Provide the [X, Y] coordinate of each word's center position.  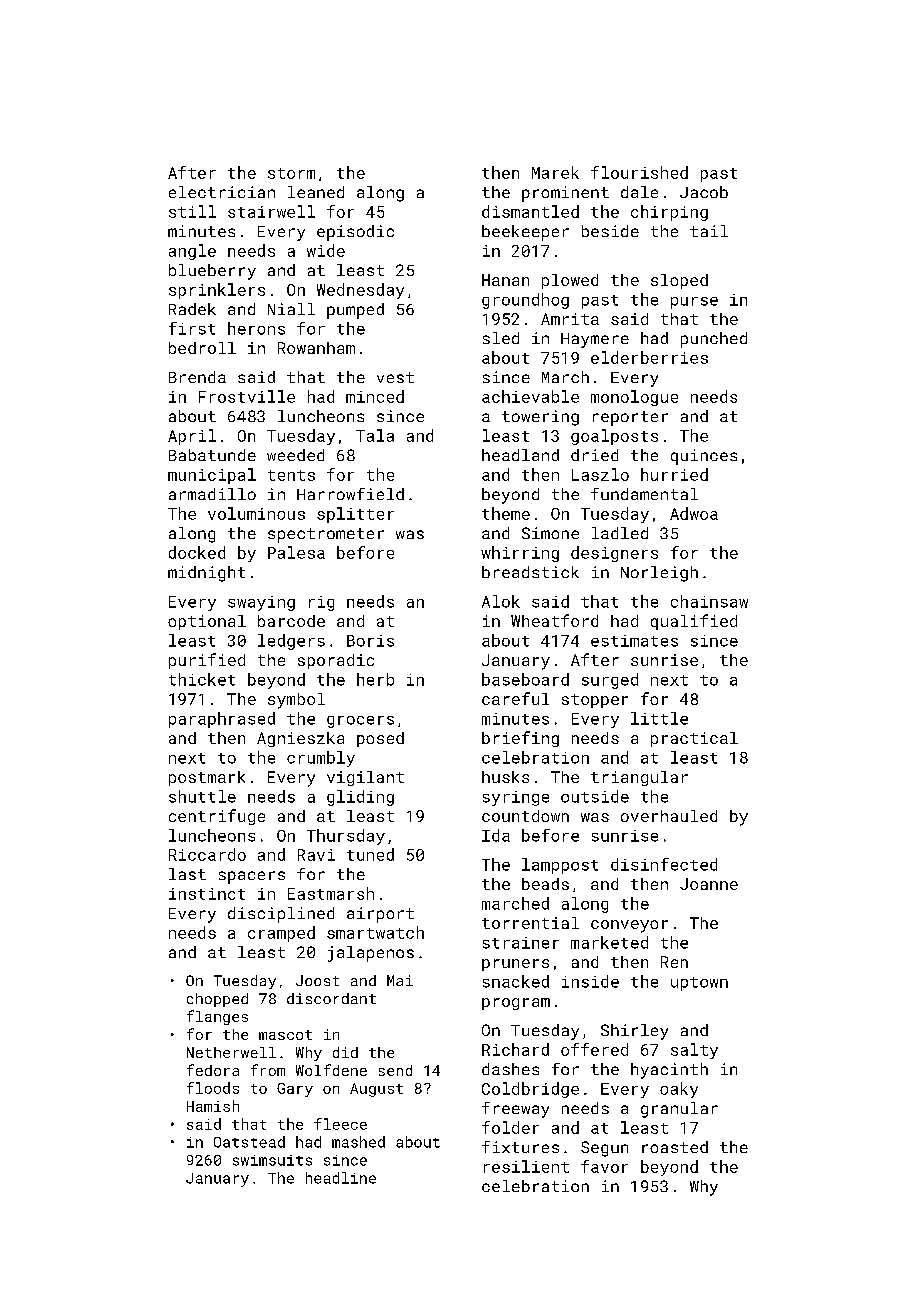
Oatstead [249, 1142]
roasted [675, 1147]
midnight [206, 574]
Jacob [704, 192]
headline [341, 1178]
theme [506, 513]
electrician [222, 192]
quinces [704, 457]
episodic [355, 233]
